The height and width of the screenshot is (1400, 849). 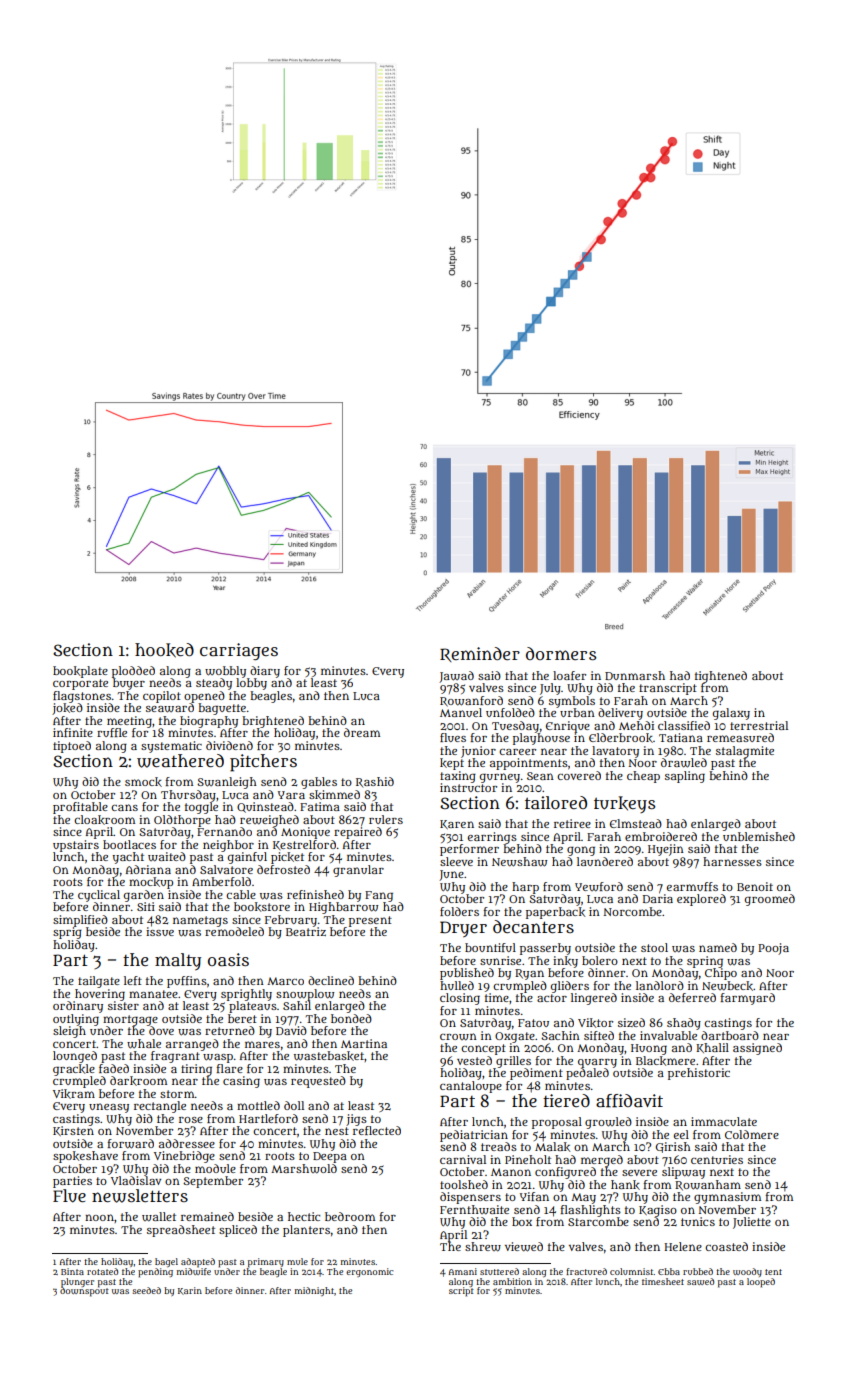 I want to click on grackle, so click(x=74, y=1070).
